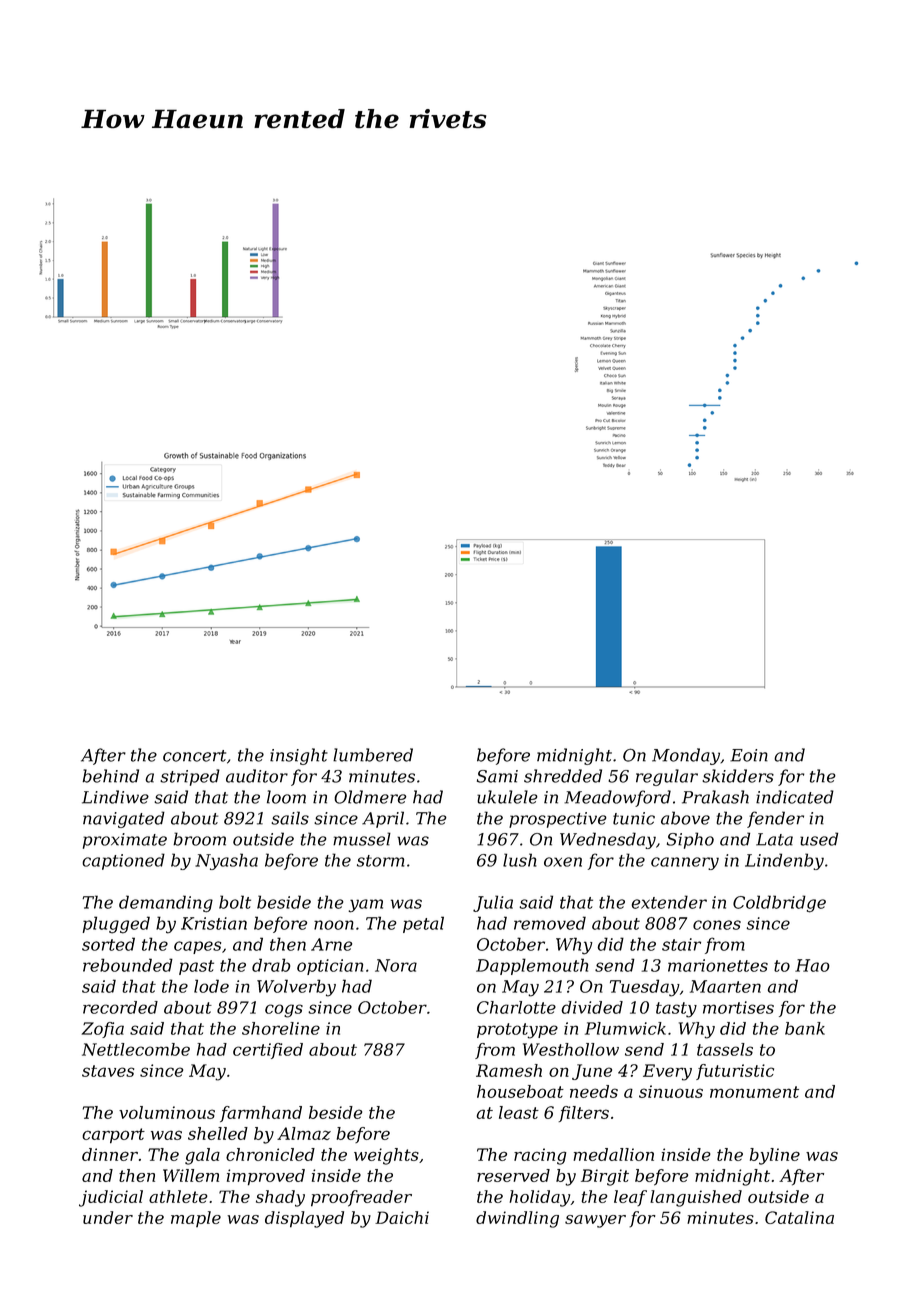  I want to click on needs, so click(594, 1091).
